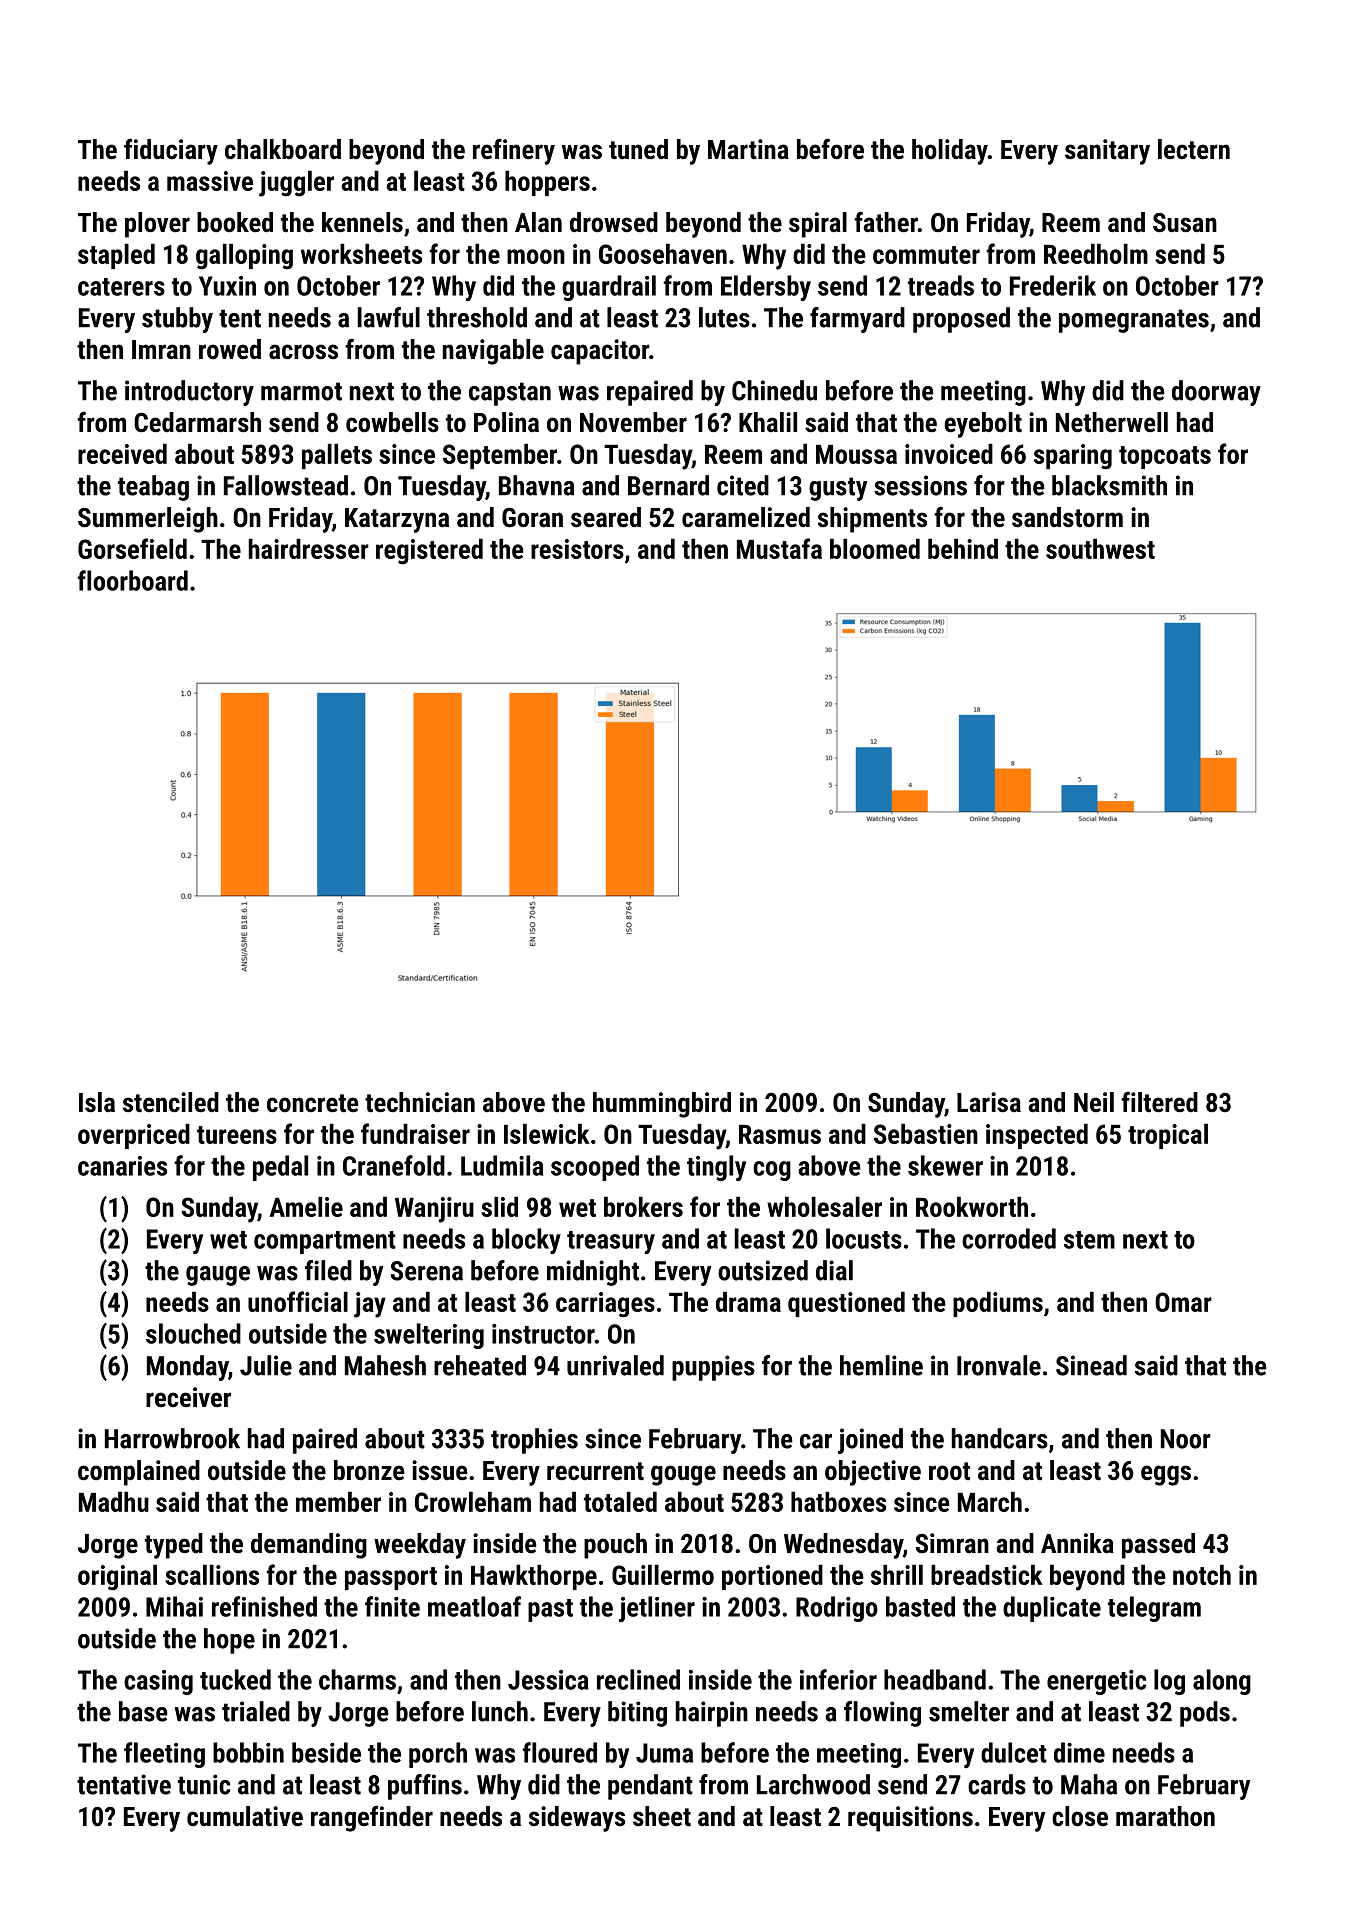 Image resolution: width=1351 pixels, height=1911 pixels. Describe the element at coordinates (313, 1103) in the image. I see `concrete` at that location.
